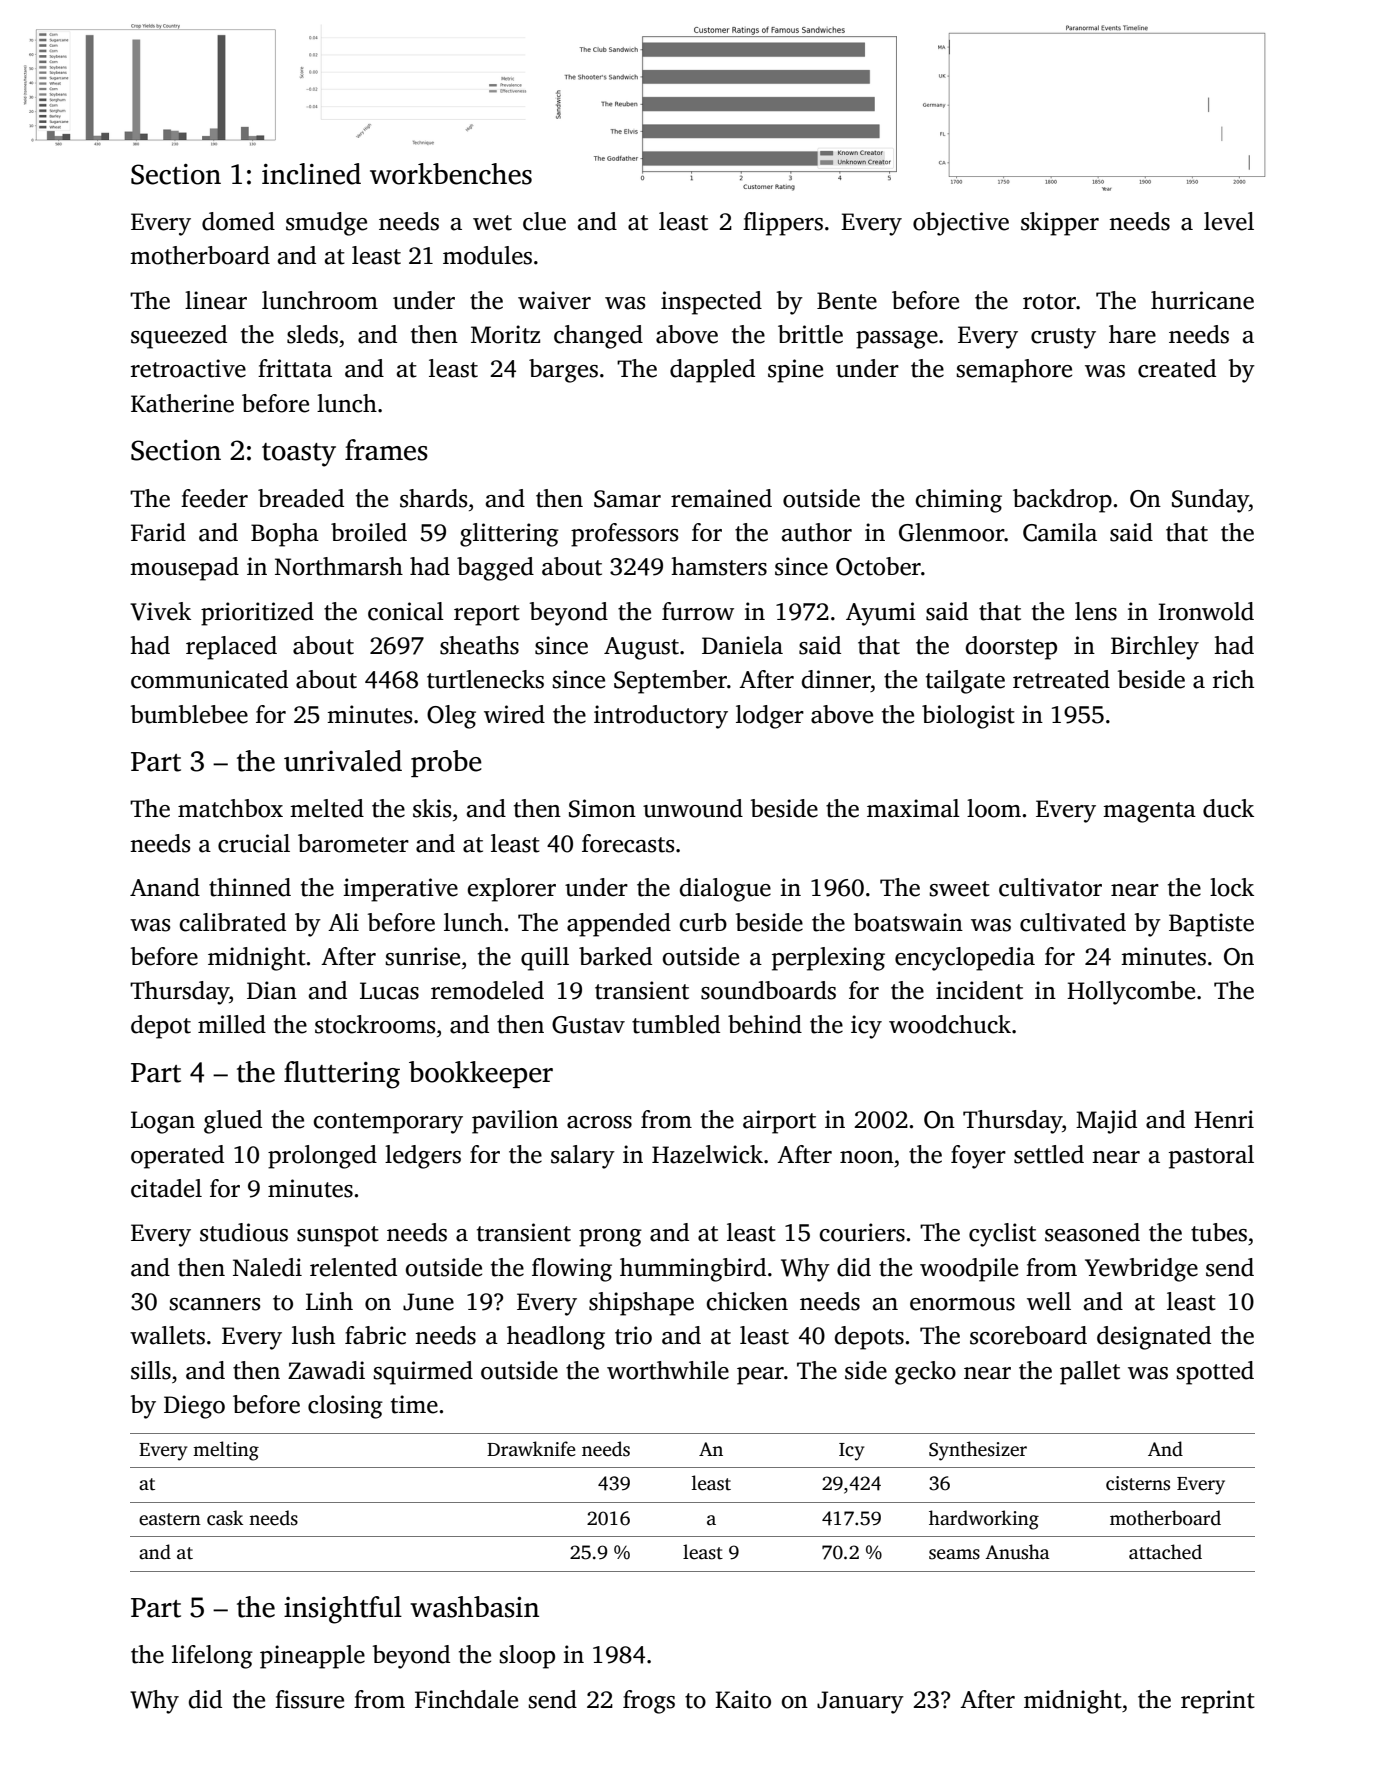  I want to click on prolonged, so click(322, 1157).
